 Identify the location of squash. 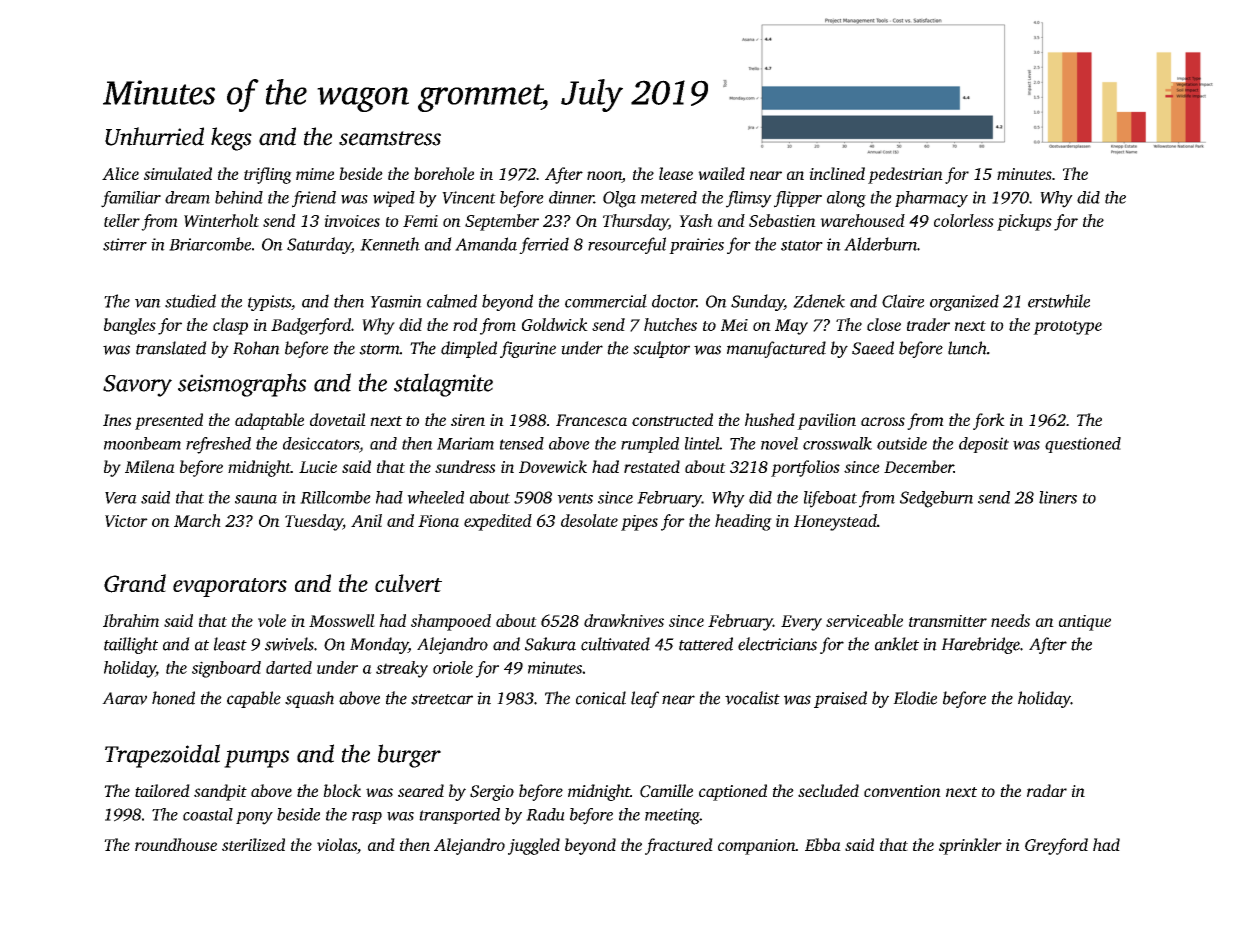
(309, 699).
